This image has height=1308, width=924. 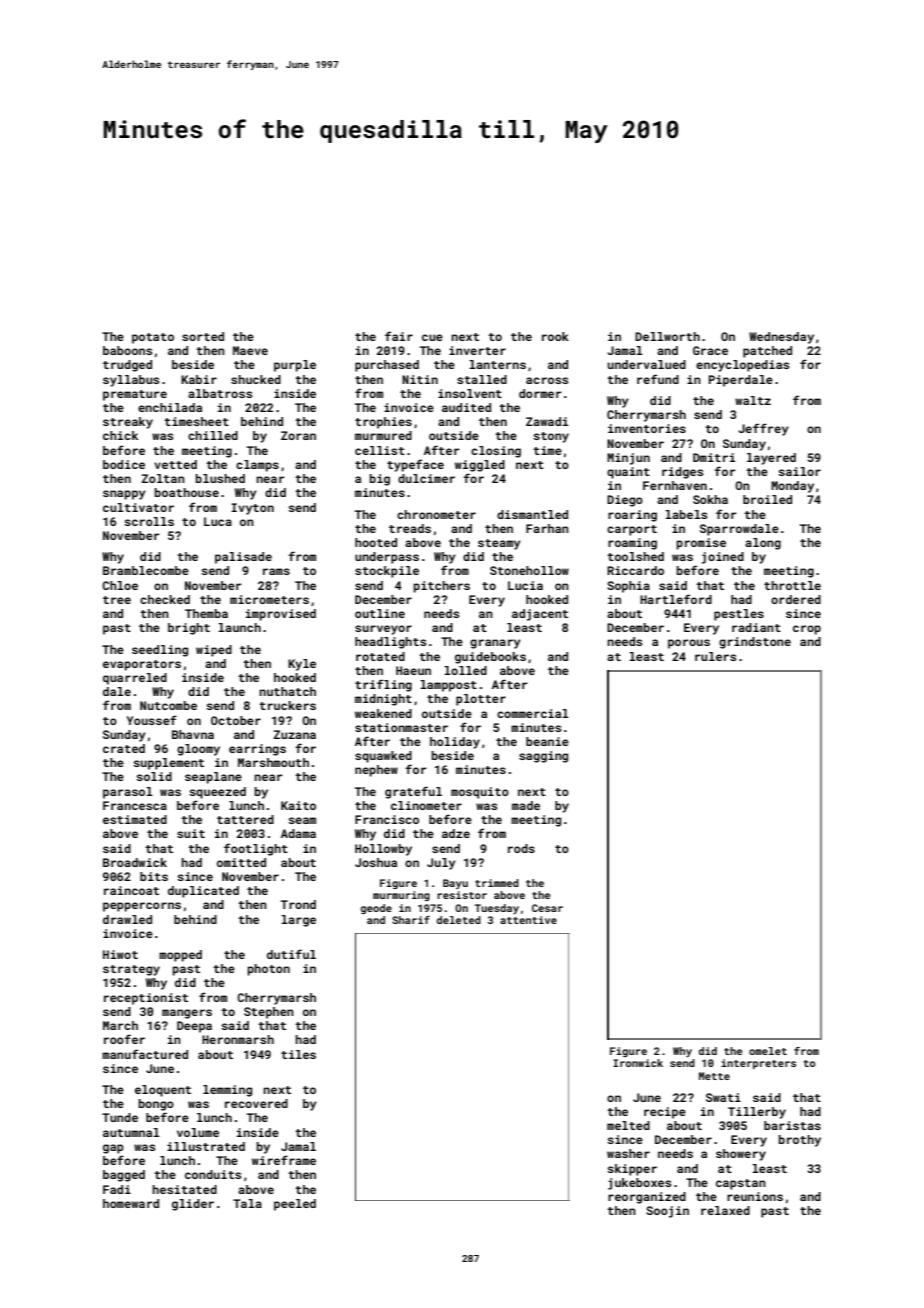 What do you see at coordinates (191, 833) in the image?
I see `suit` at bounding box center [191, 833].
